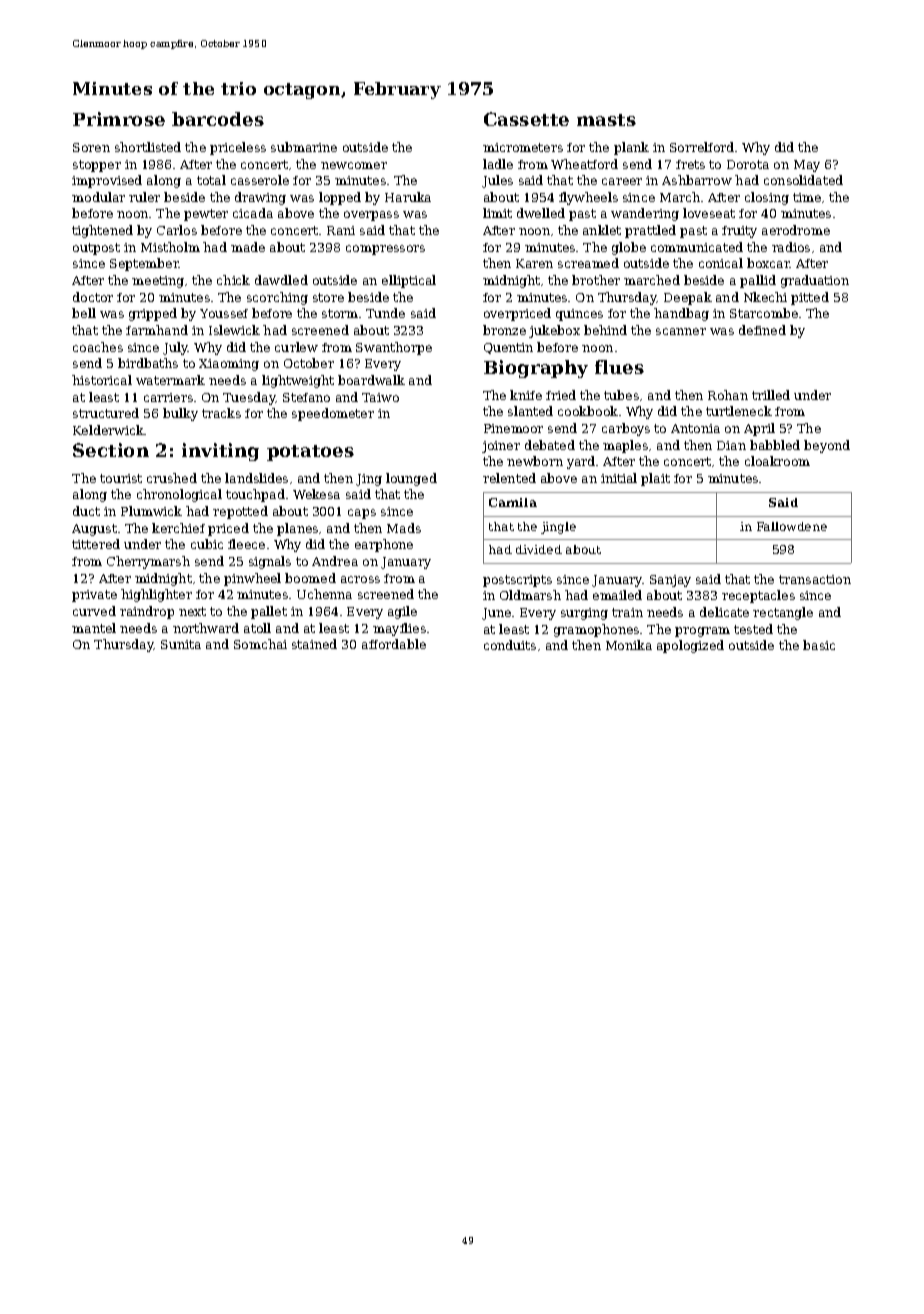 Image resolution: width=924 pixels, height=1314 pixels. Describe the element at coordinates (739, 232) in the screenshot. I see `fruity` at that location.
